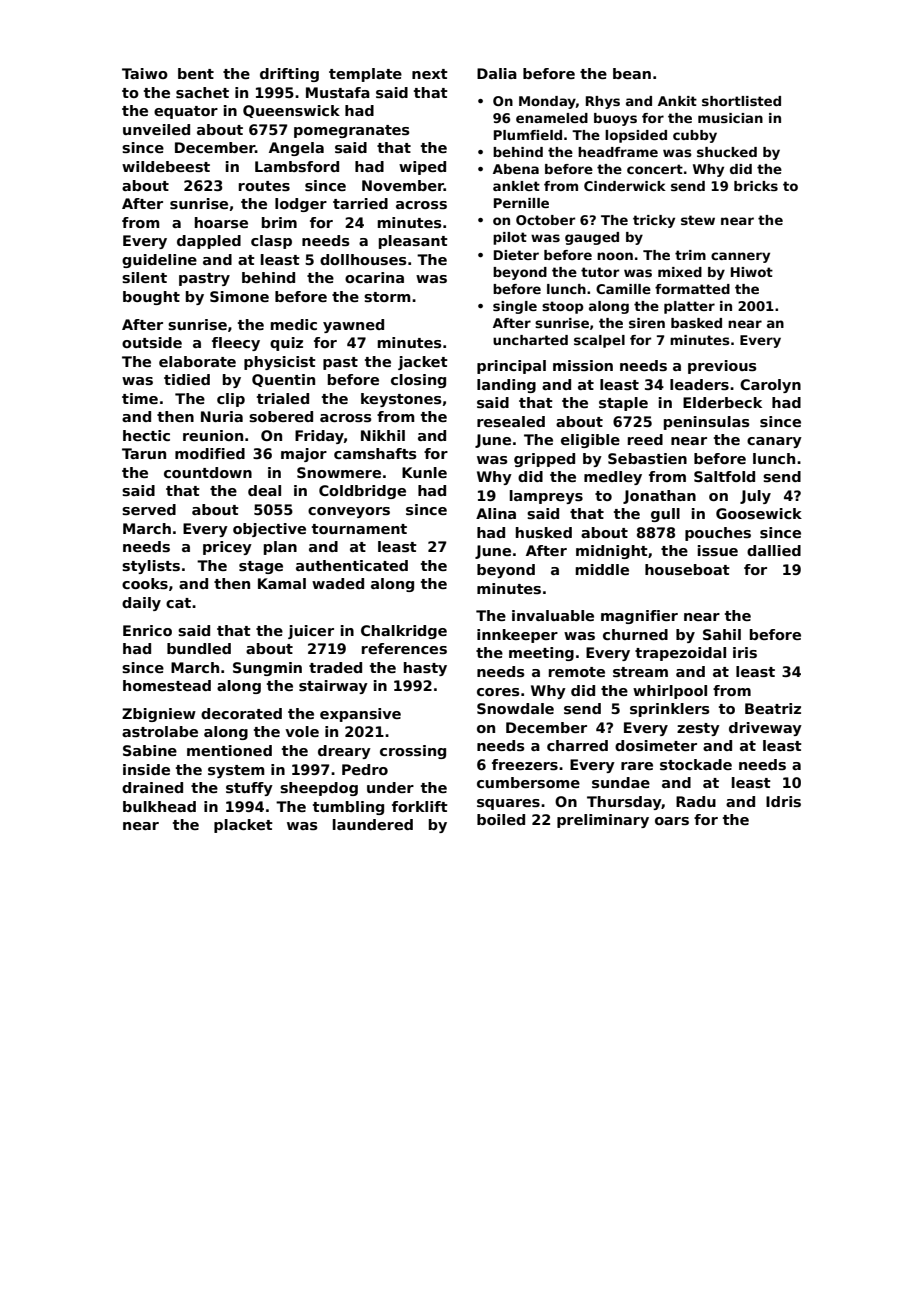  Describe the element at coordinates (243, 826) in the screenshot. I see `placket` at that location.
